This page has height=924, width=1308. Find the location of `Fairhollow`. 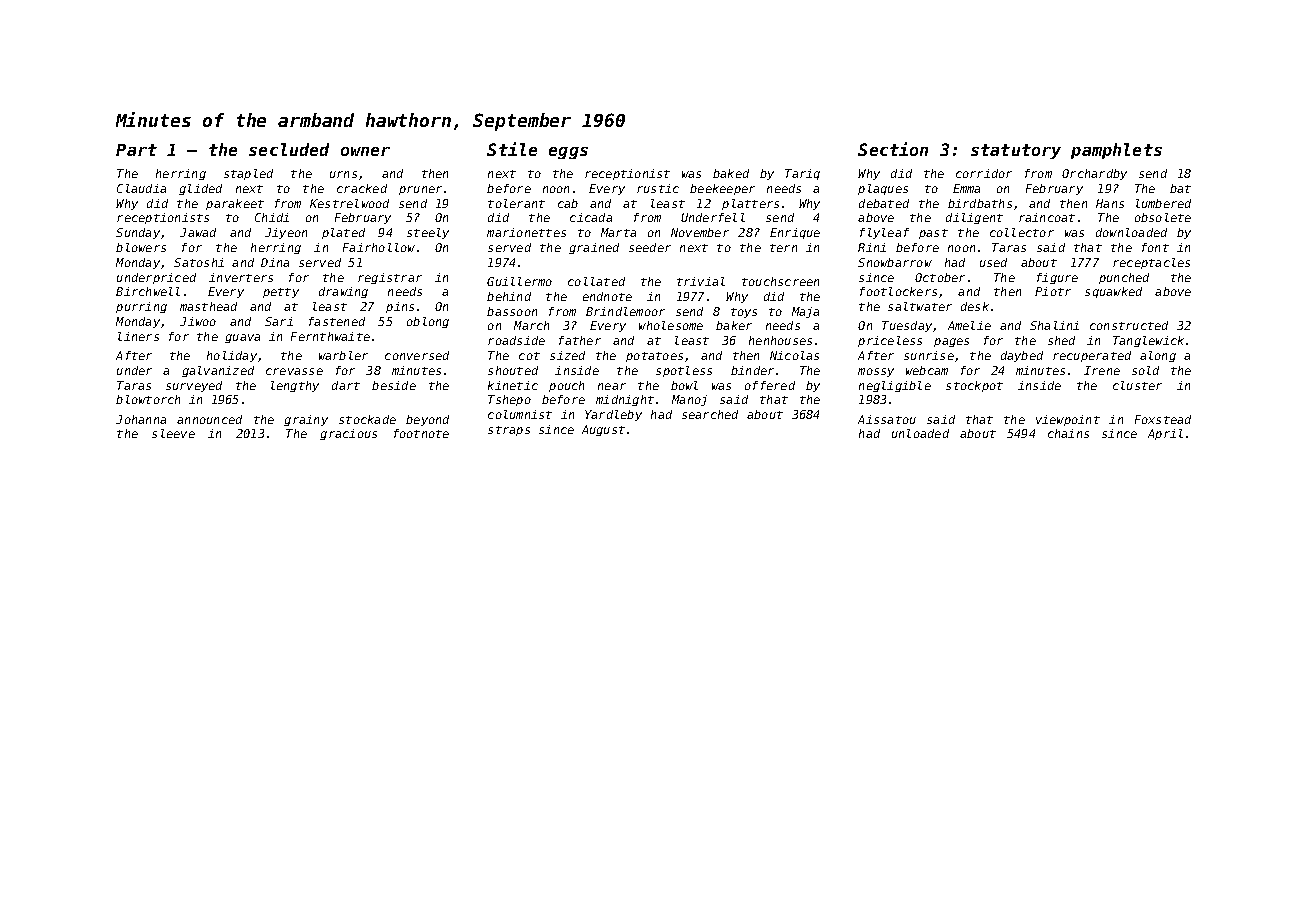

Fairhollow is located at coordinates (379, 247).
